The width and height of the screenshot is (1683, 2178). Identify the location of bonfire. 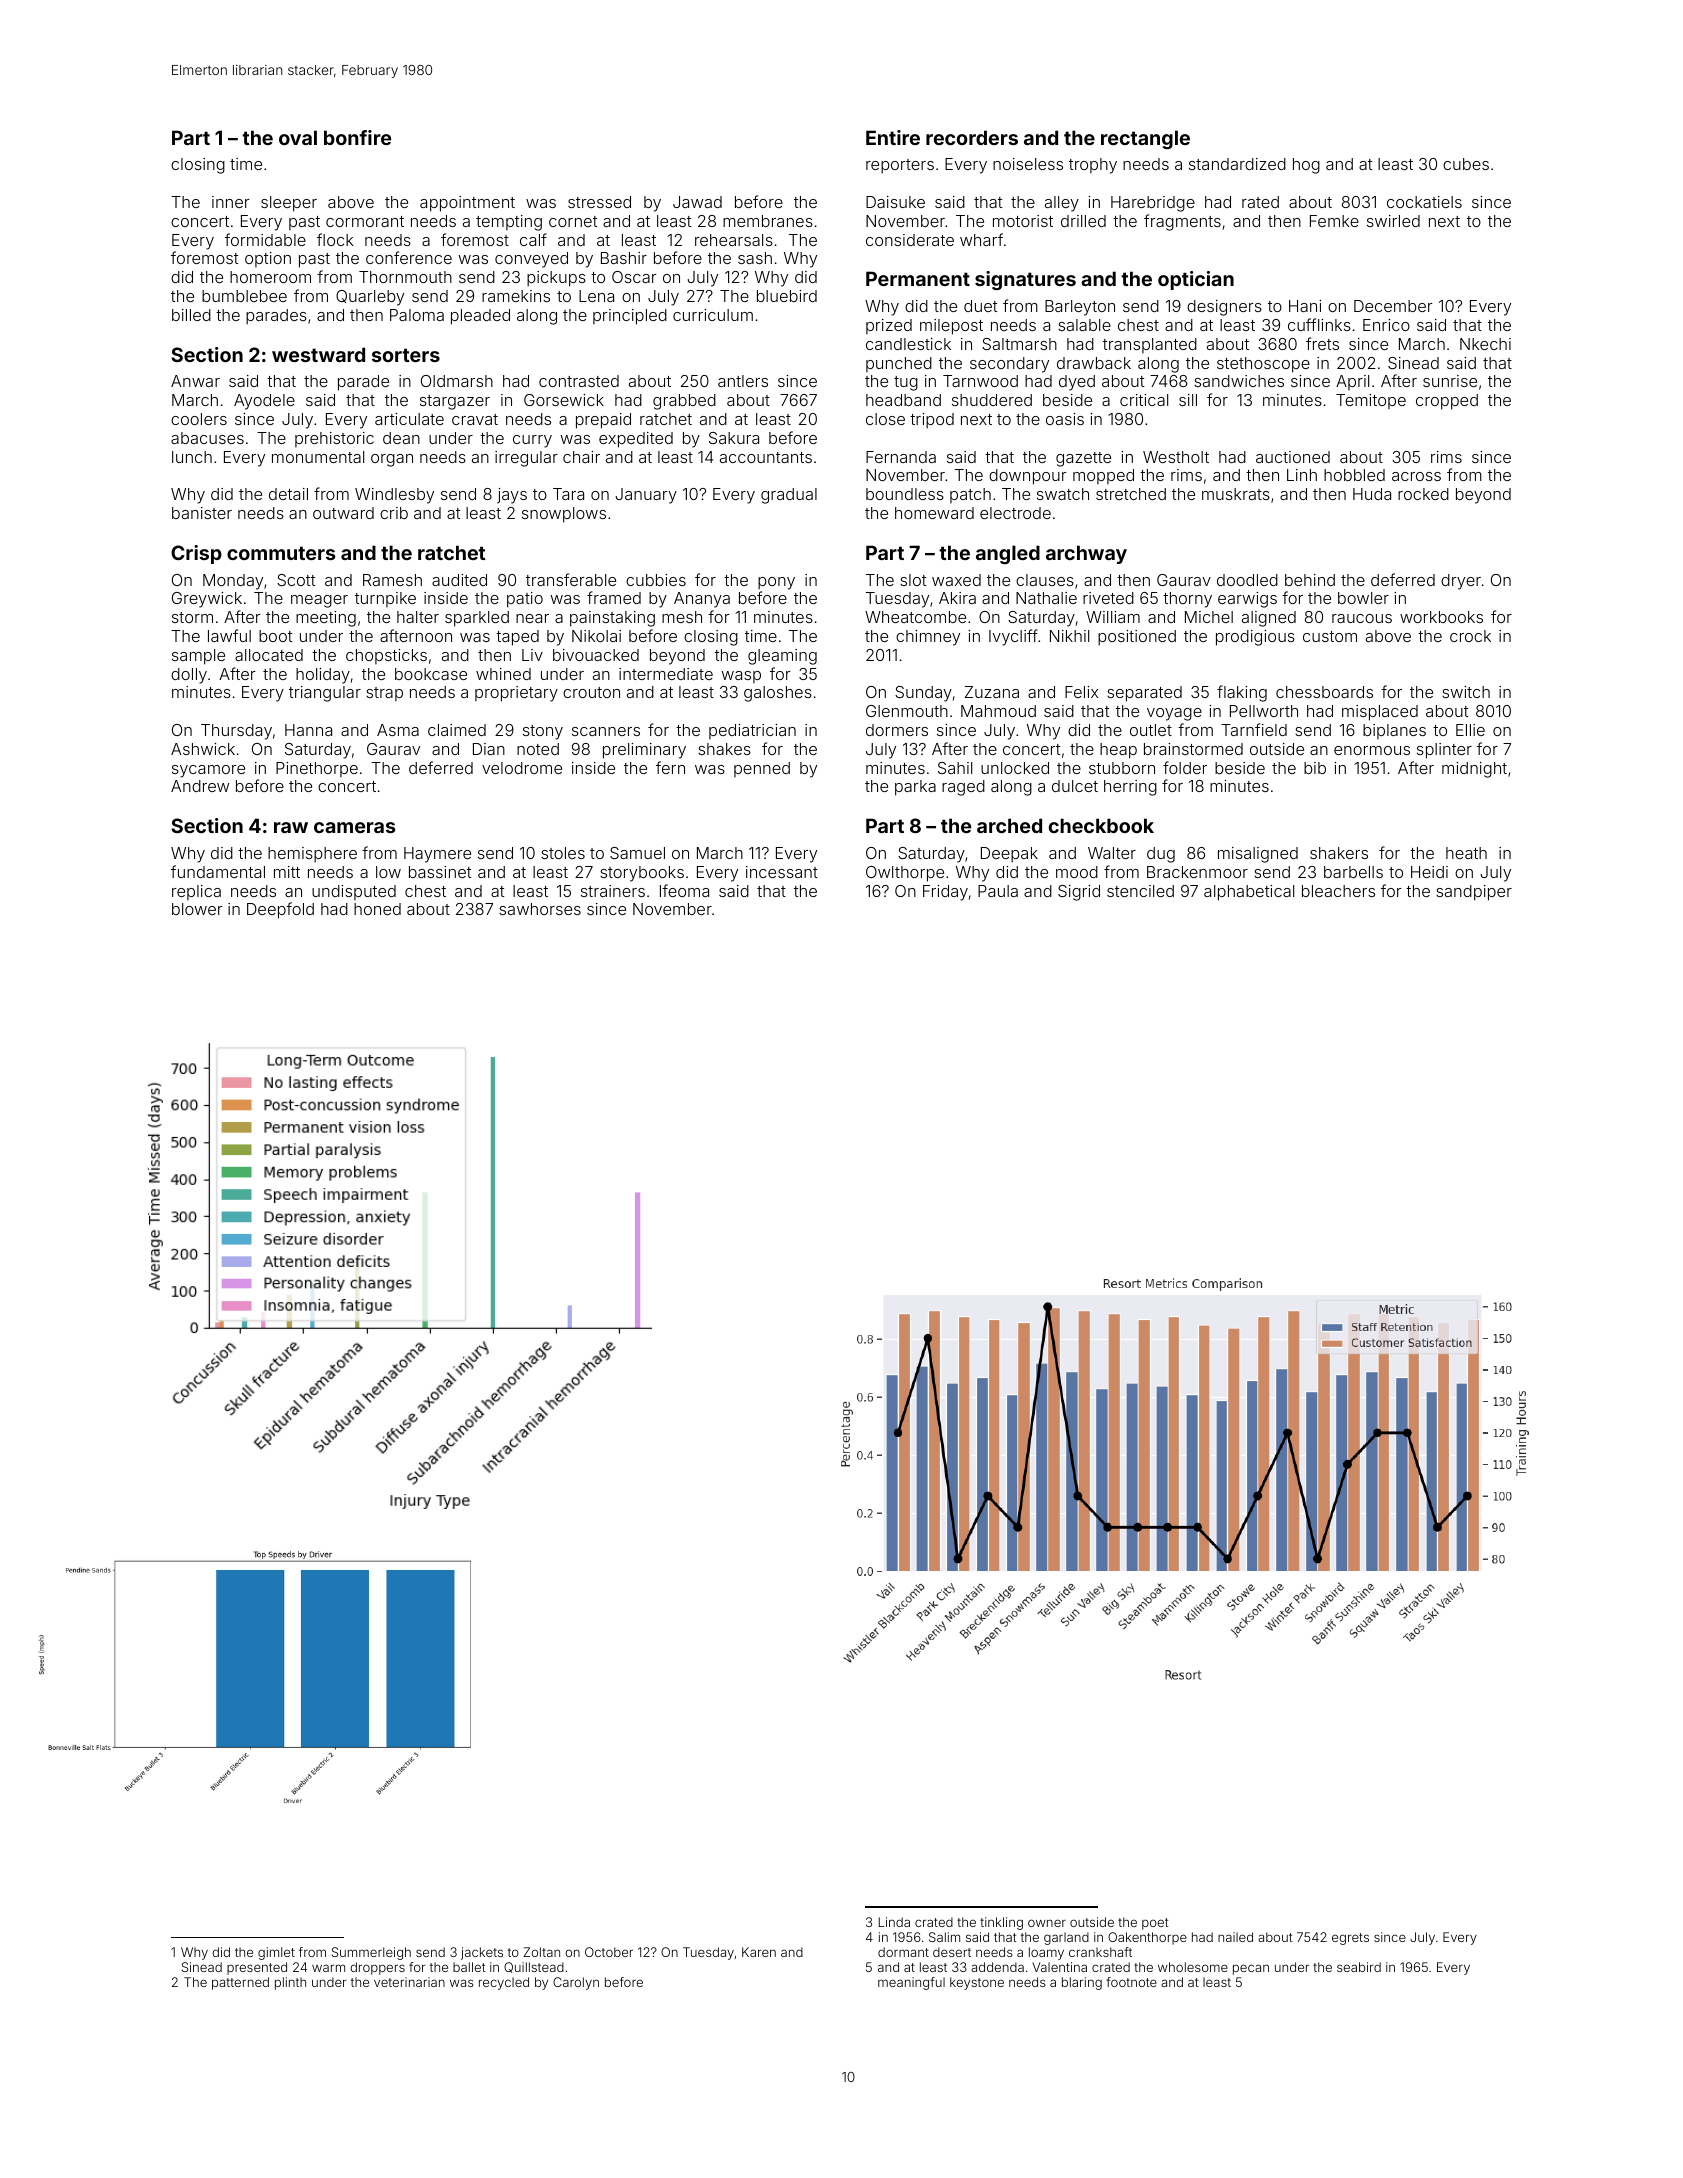
(357, 137).
